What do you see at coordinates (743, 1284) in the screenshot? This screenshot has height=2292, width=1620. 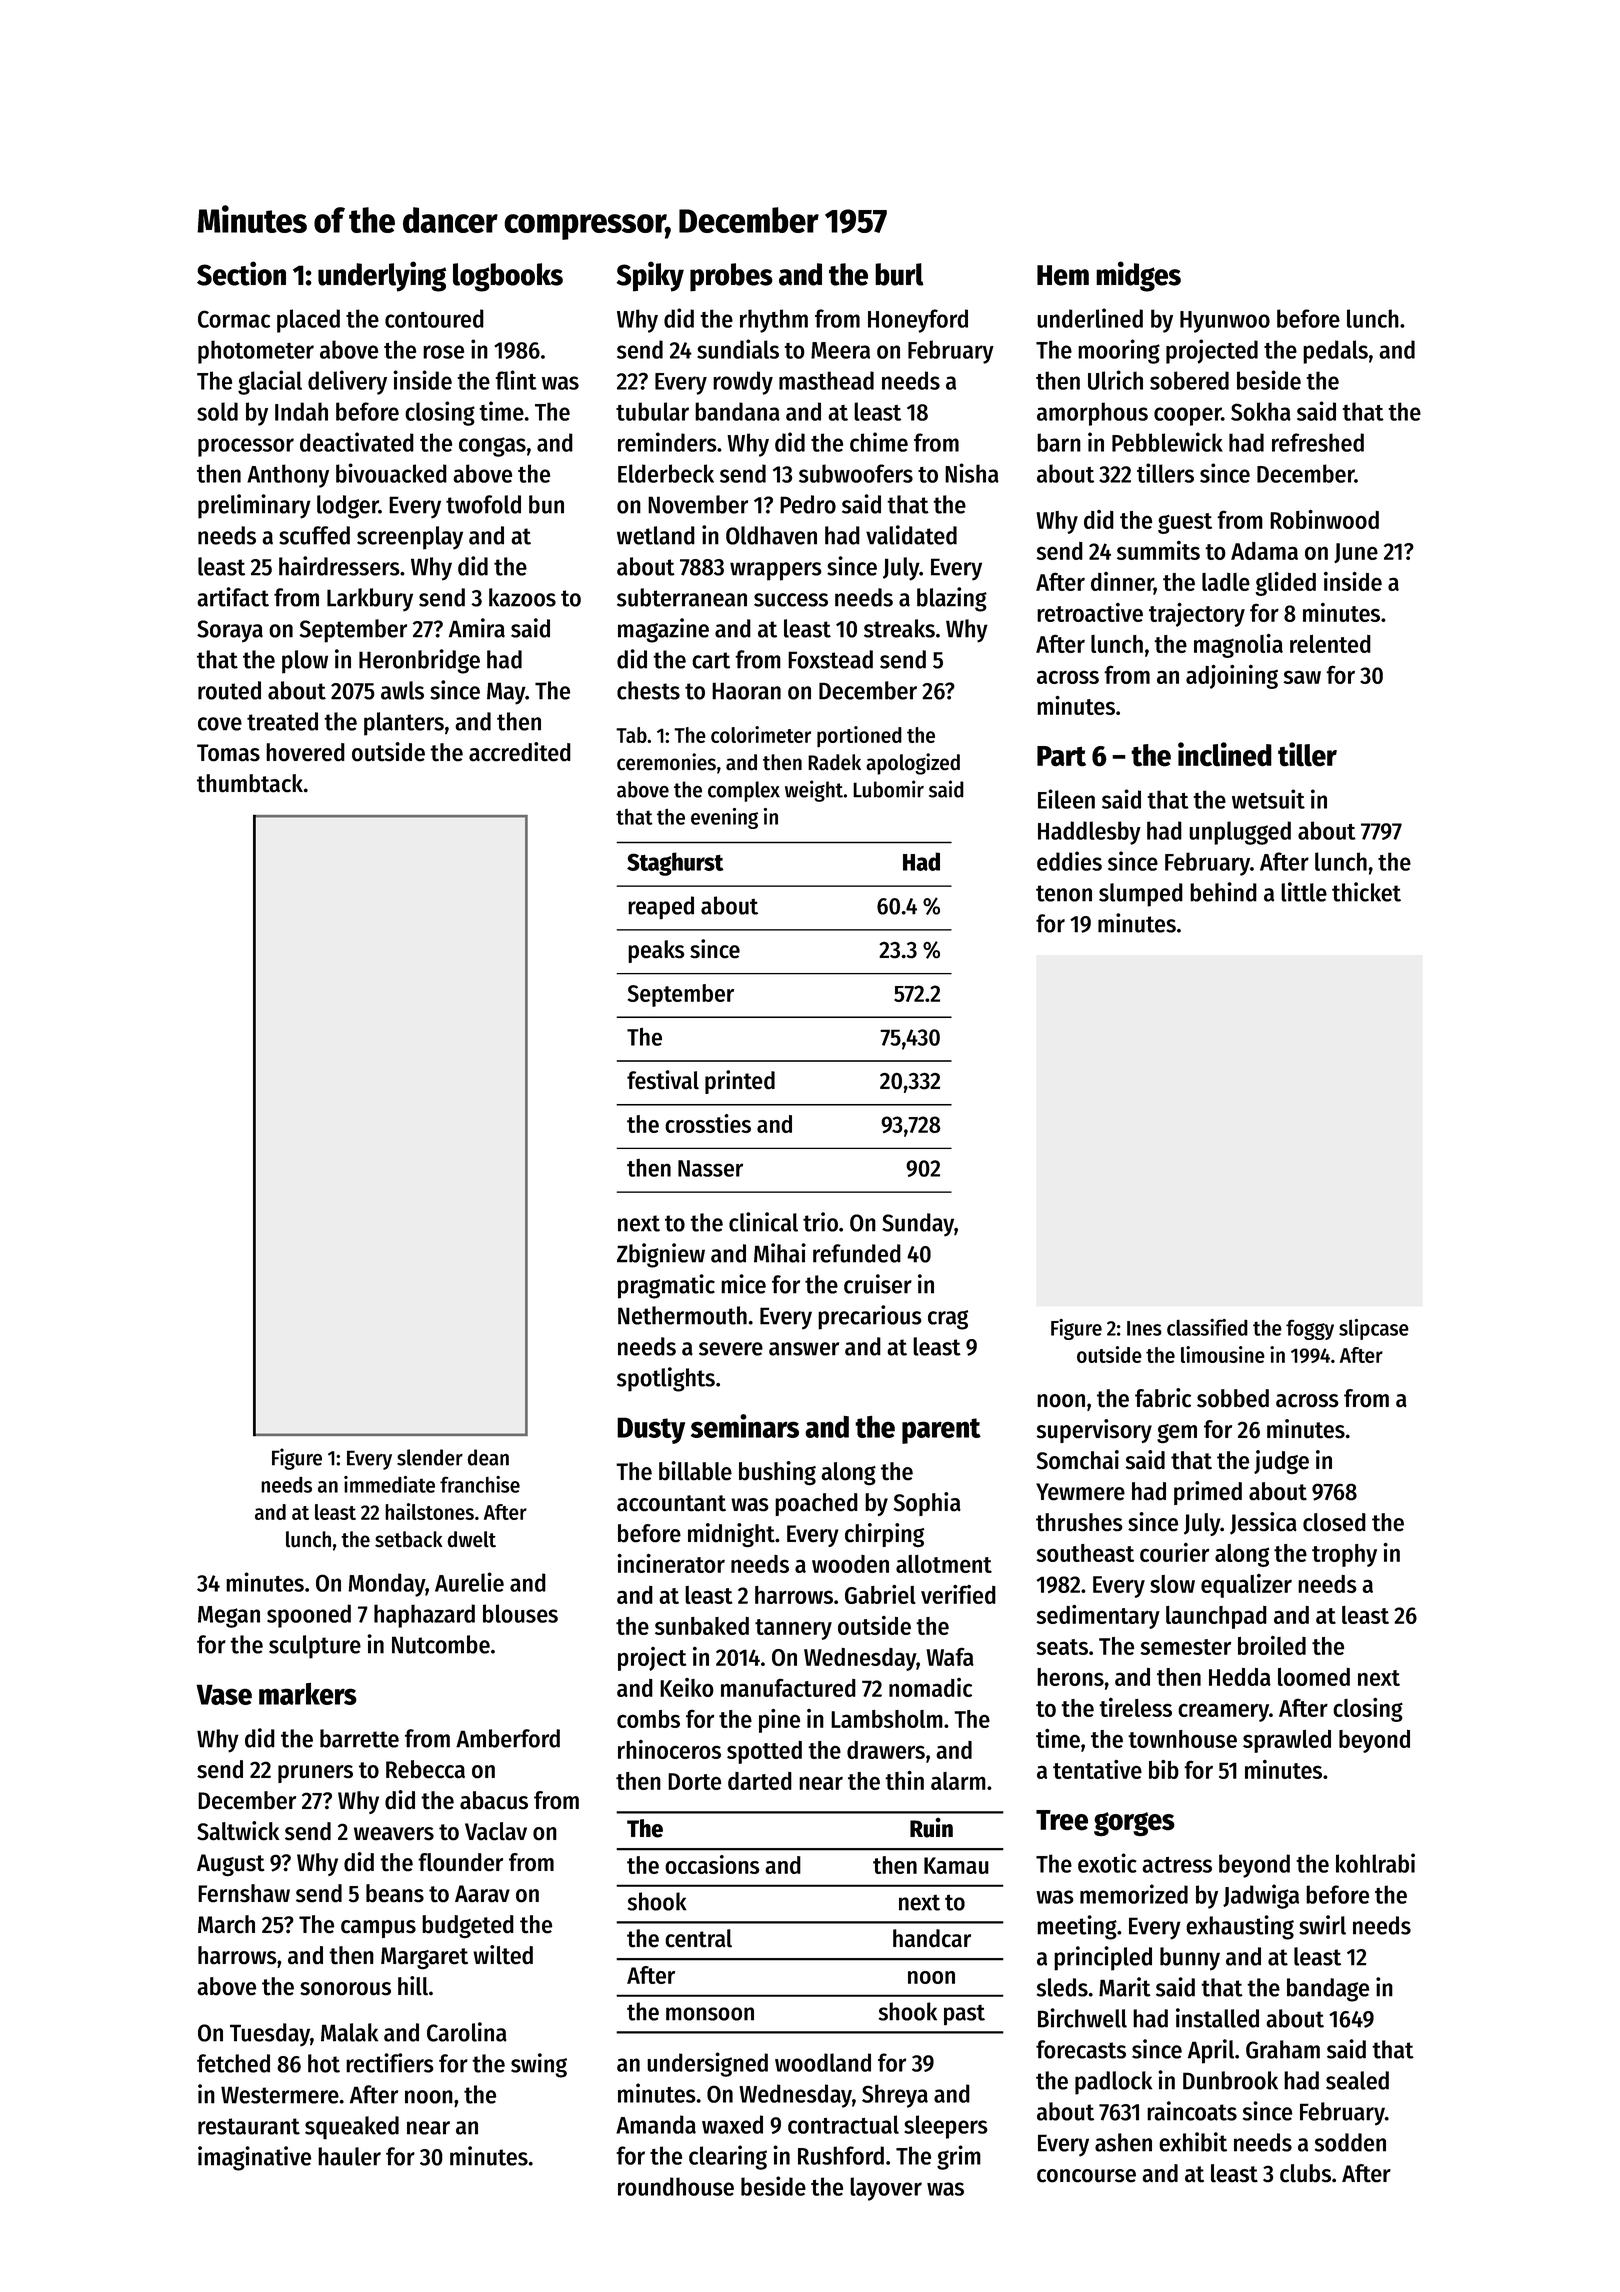 I see `mice` at bounding box center [743, 1284].
